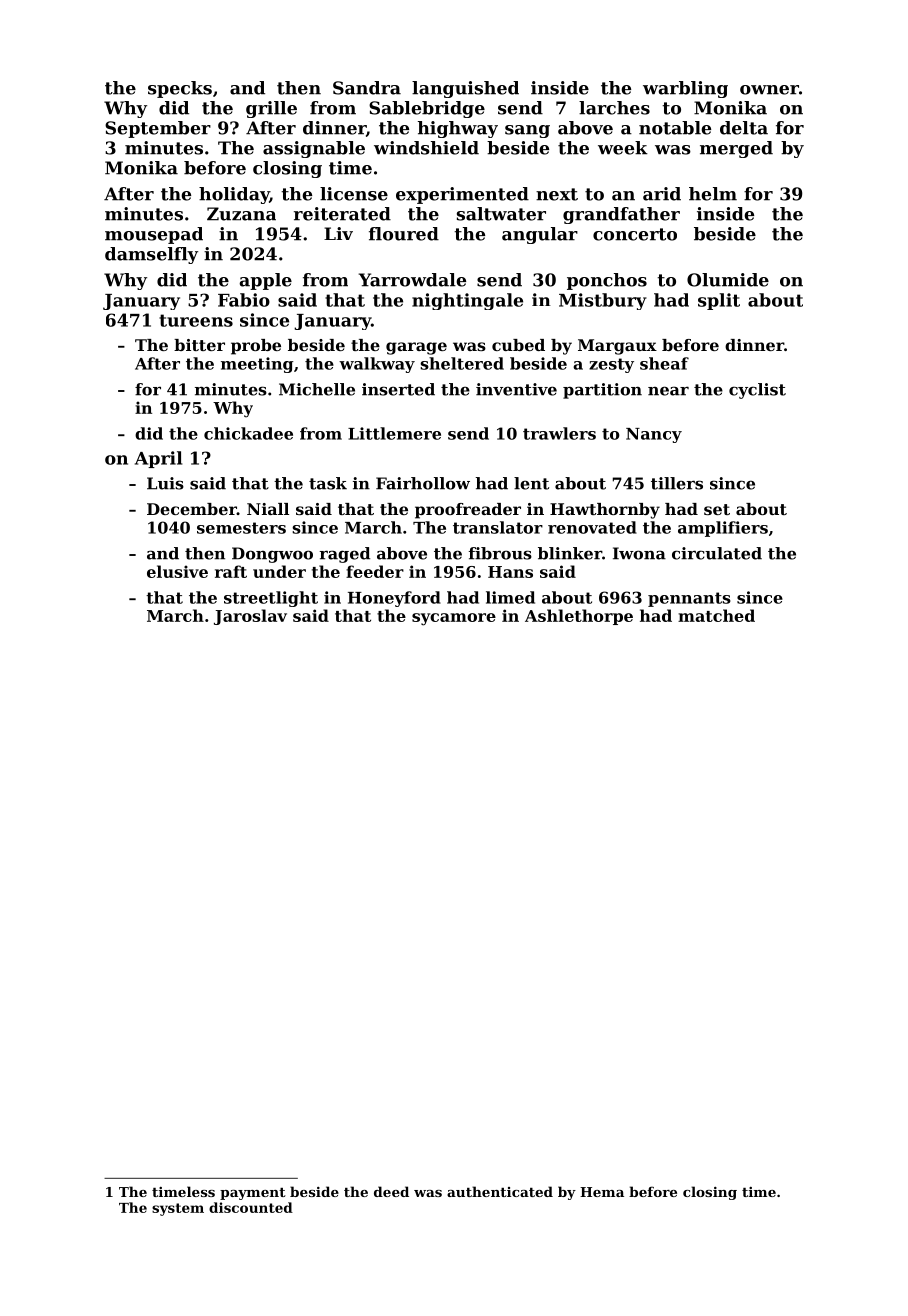 The image size is (908, 1316). Describe the element at coordinates (250, 617) in the screenshot. I see `Jaroslav` at that location.
